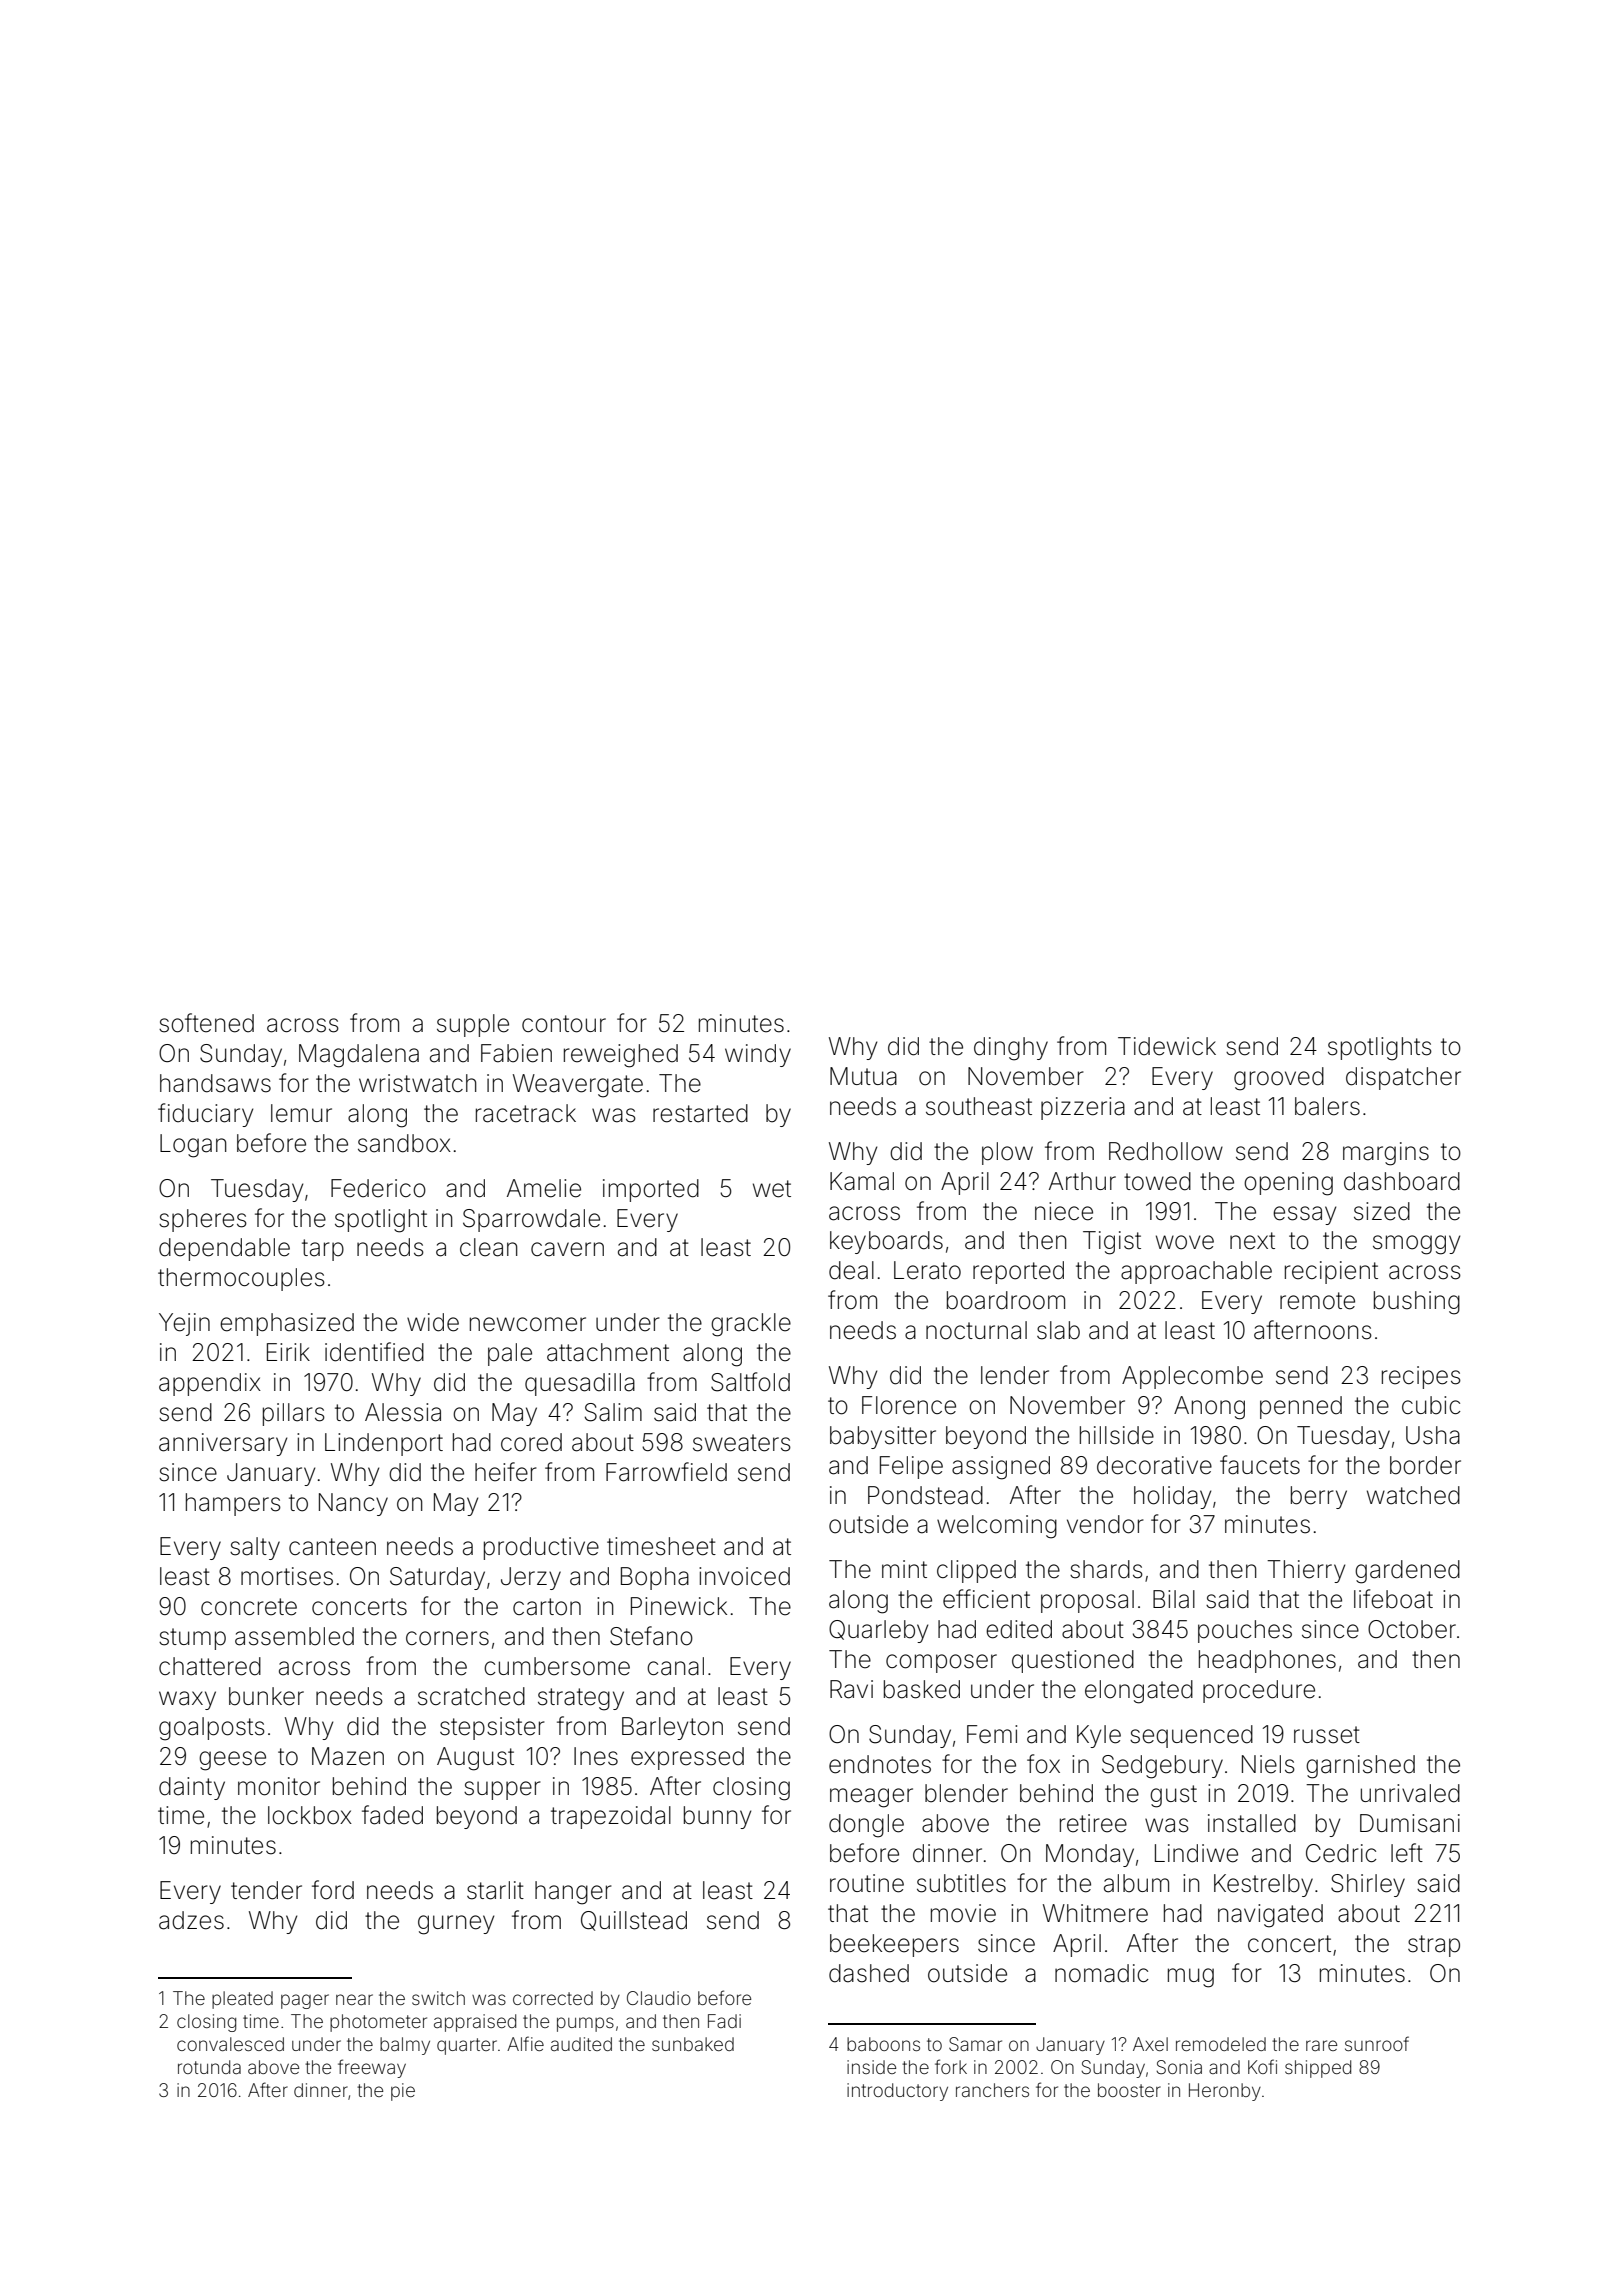 The width and height of the screenshot is (1620, 2292). Describe the element at coordinates (897, 2092) in the screenshot. I see `introductory` at that location.
